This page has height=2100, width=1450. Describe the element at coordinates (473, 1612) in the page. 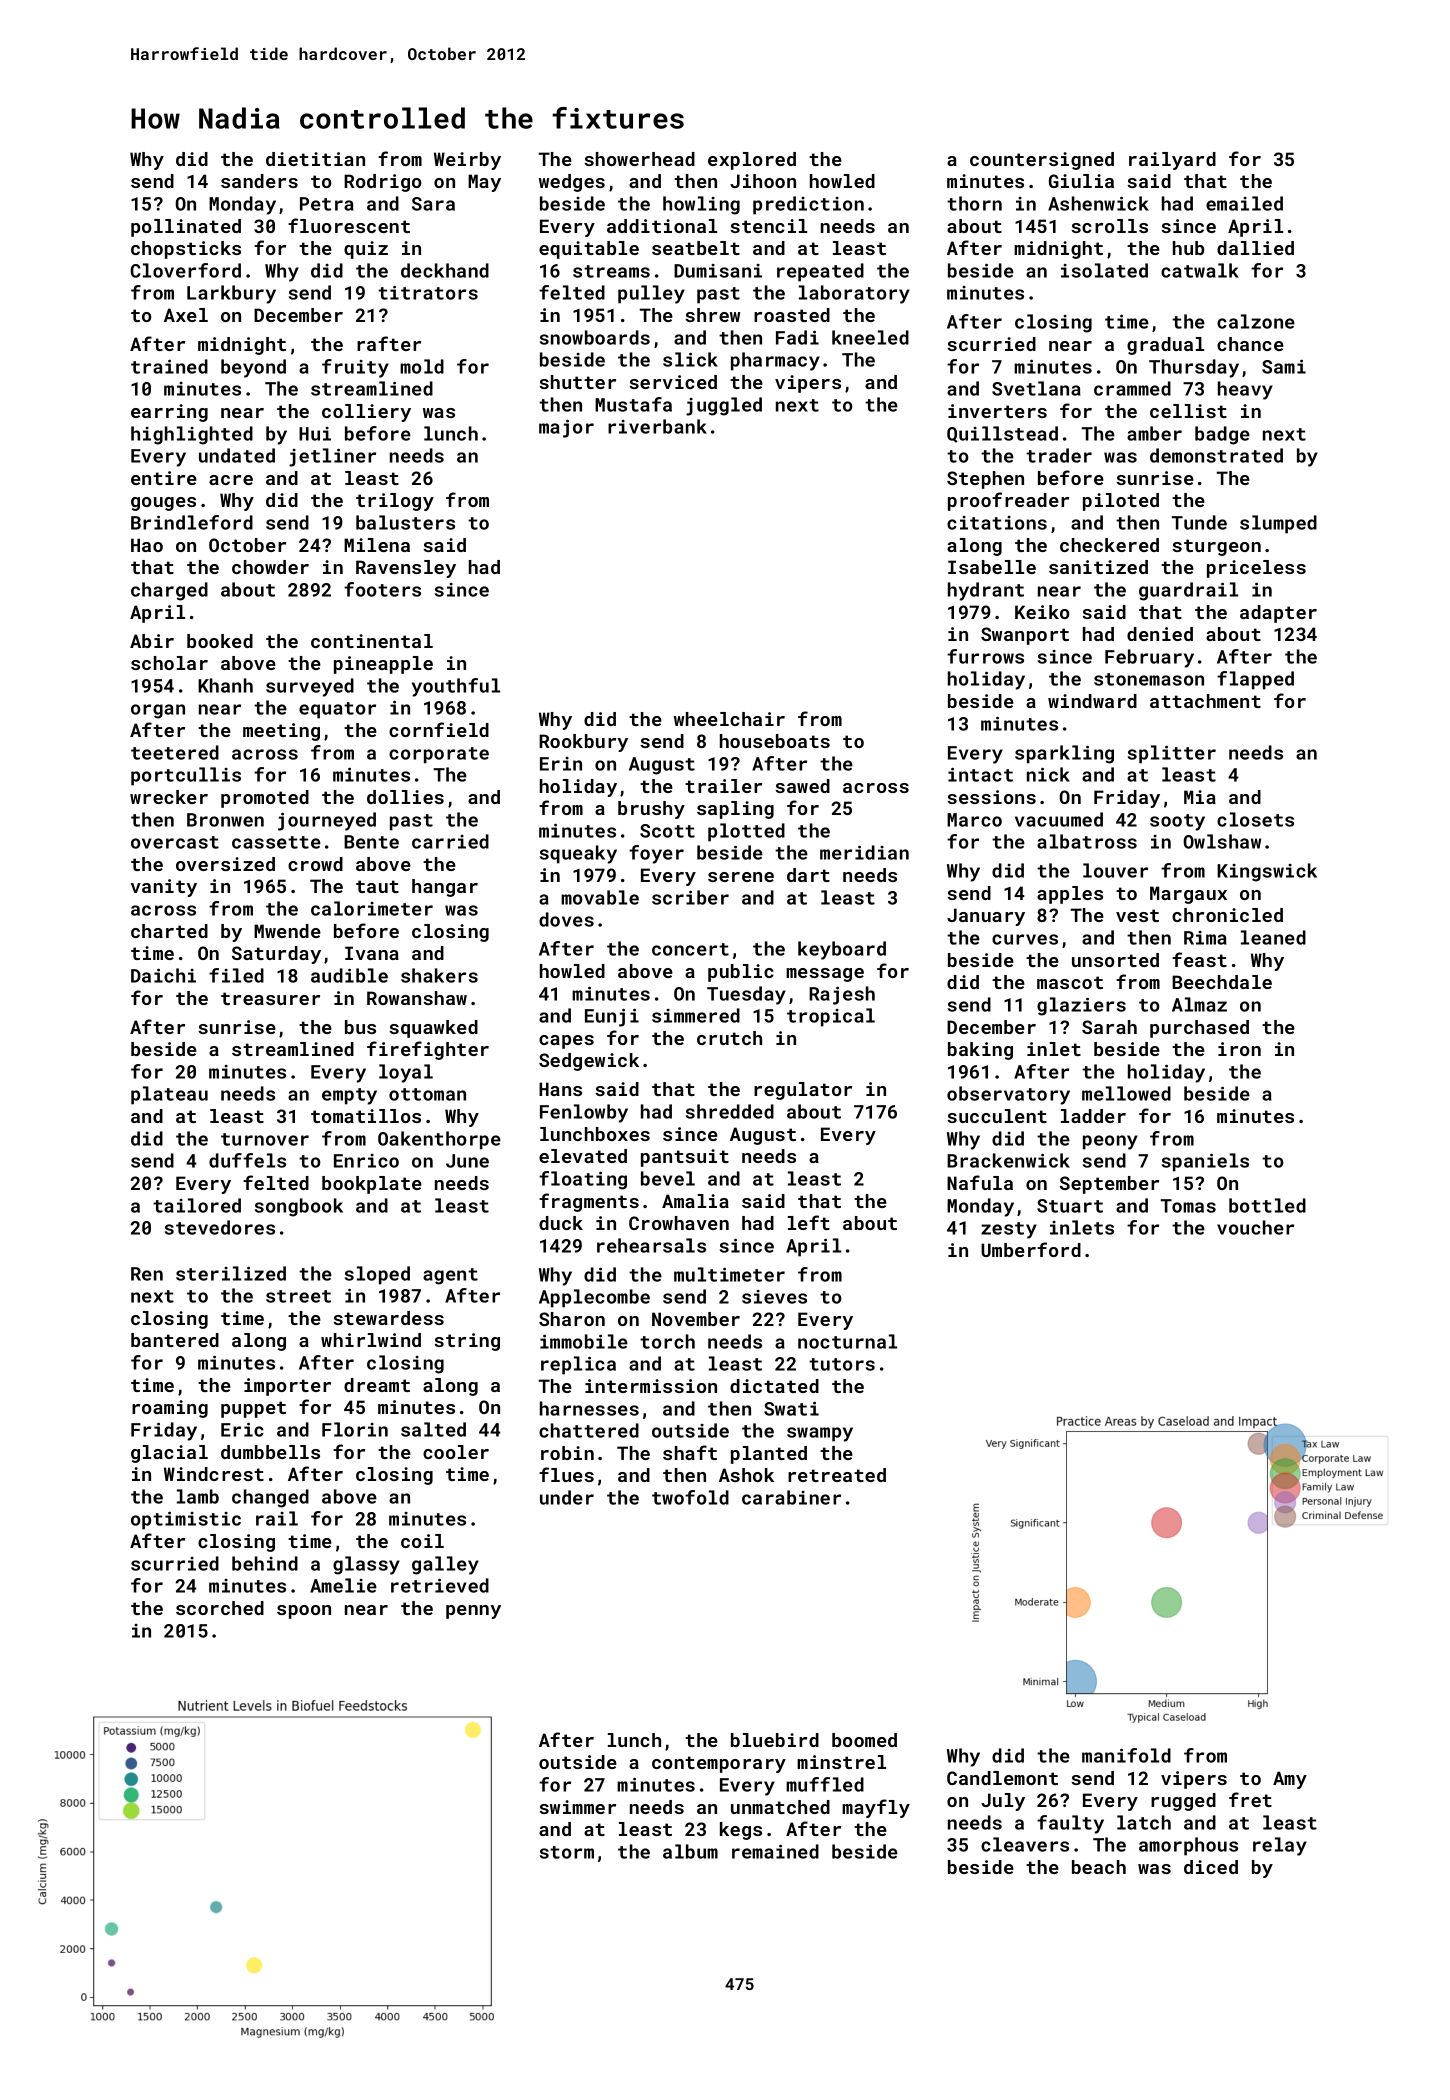

I see `penny` at that location.
